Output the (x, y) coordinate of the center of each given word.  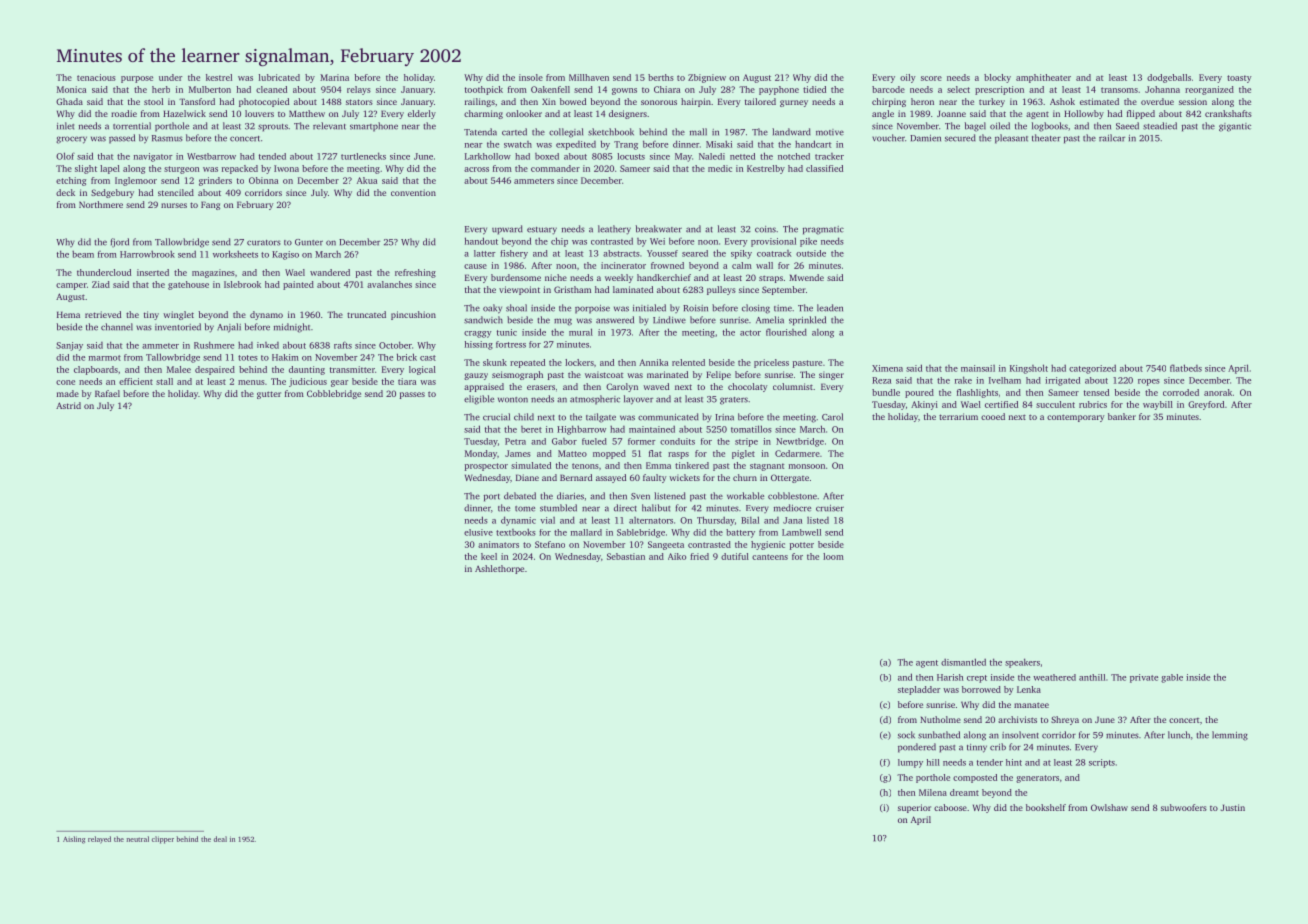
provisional (773, 242)
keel (489, 556)
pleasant (1011, 139)
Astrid (68, 405)
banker (1122, 416)
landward (791, 132)
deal (220, 839)
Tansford (197, 101)
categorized (1092, 369)
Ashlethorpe (499, 569)
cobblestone (792, 496)
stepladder (919, 690)
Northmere (101, 204)
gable (1172, 678)
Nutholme (940, 719)
